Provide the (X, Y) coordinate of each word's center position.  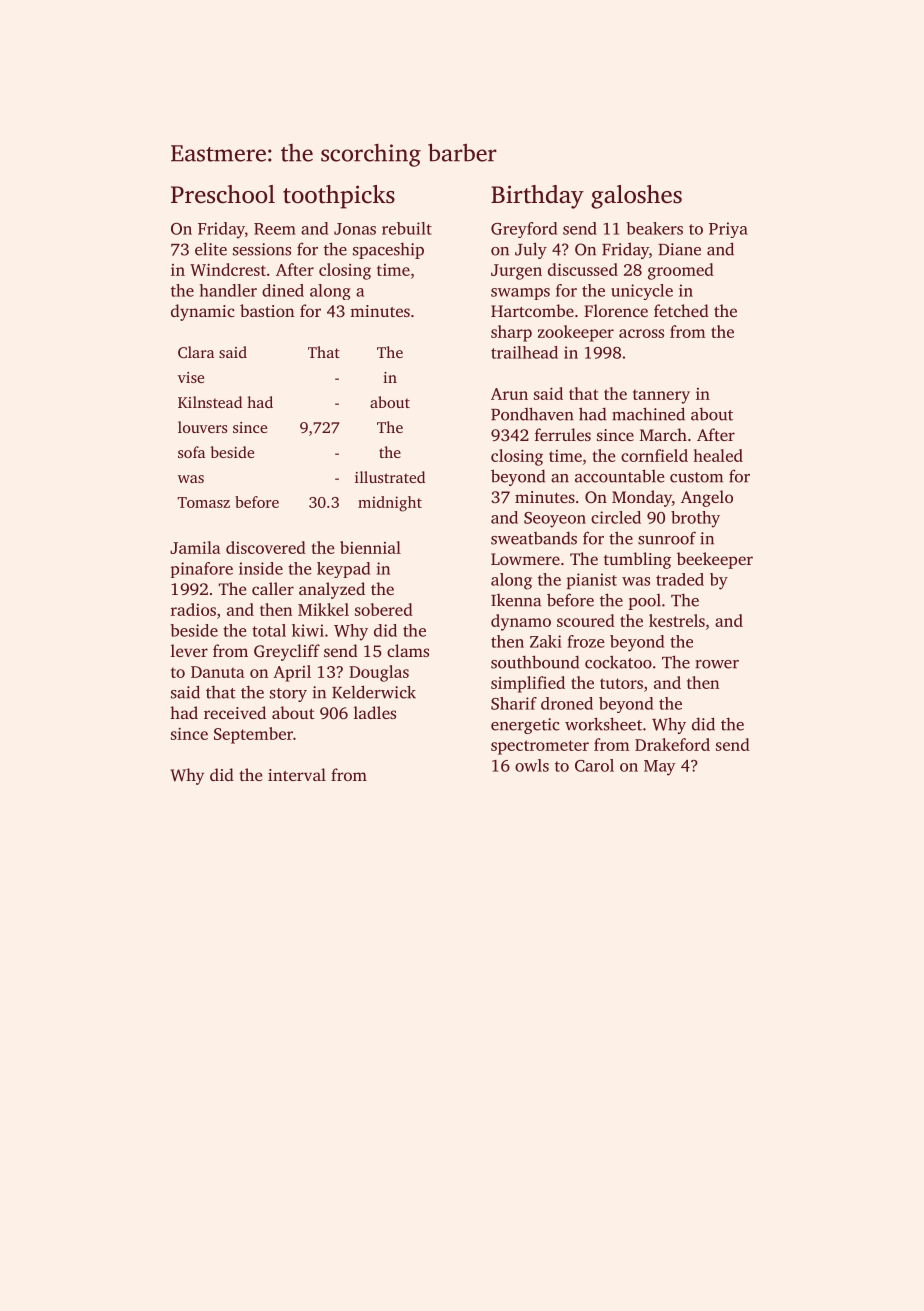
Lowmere (525, 559)
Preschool (223, 194)
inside (261, 568)
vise (191, 377)
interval (297, 774)
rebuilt (407, 228)
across (641, 333)
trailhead (524, 352)
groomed (681, 271)
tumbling (637, 560)
